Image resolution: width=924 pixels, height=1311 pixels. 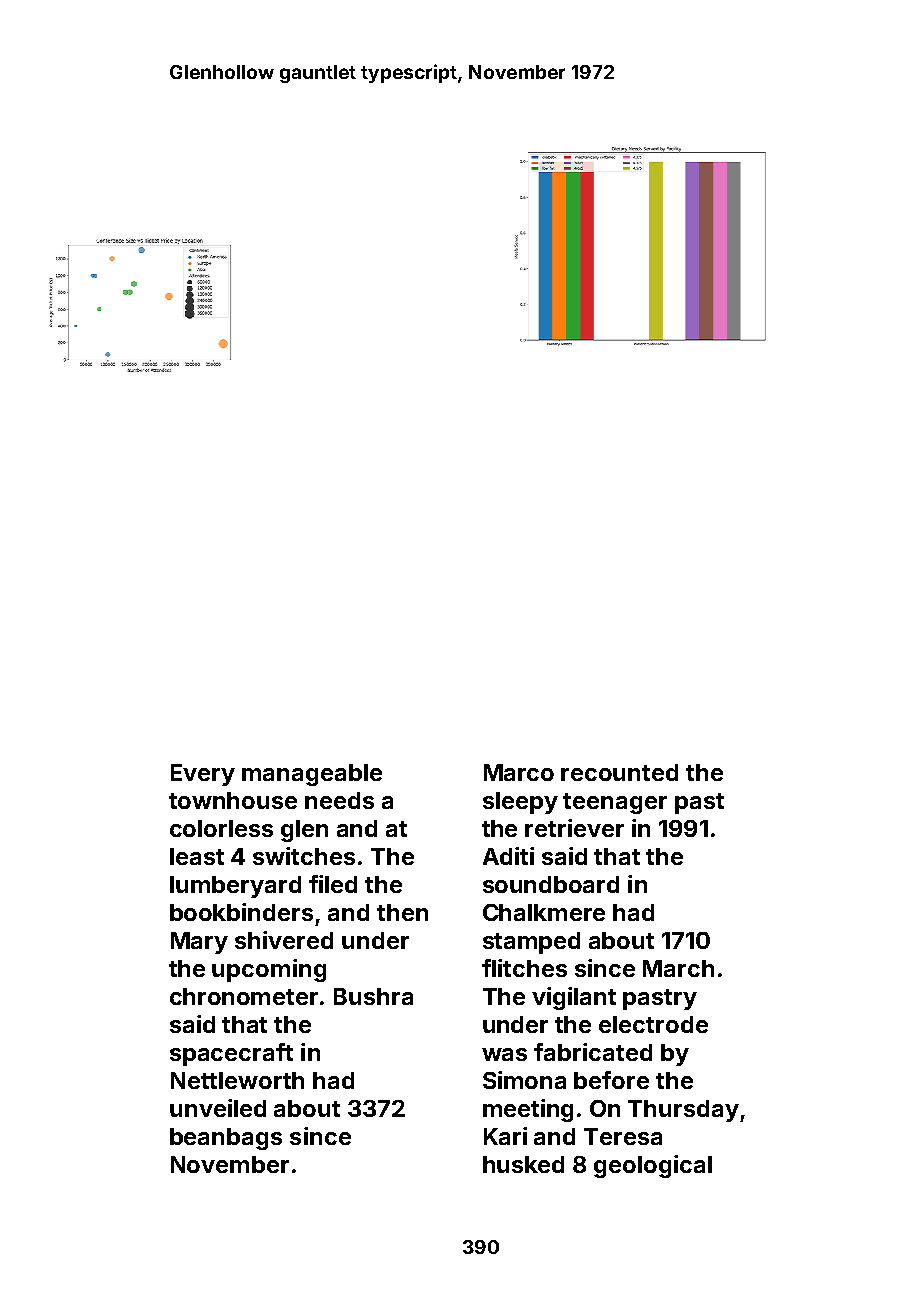 What do you see at coordinates (233, 800) in the screenshot?
I see `townhouse` at bounding box center [233, 800].
